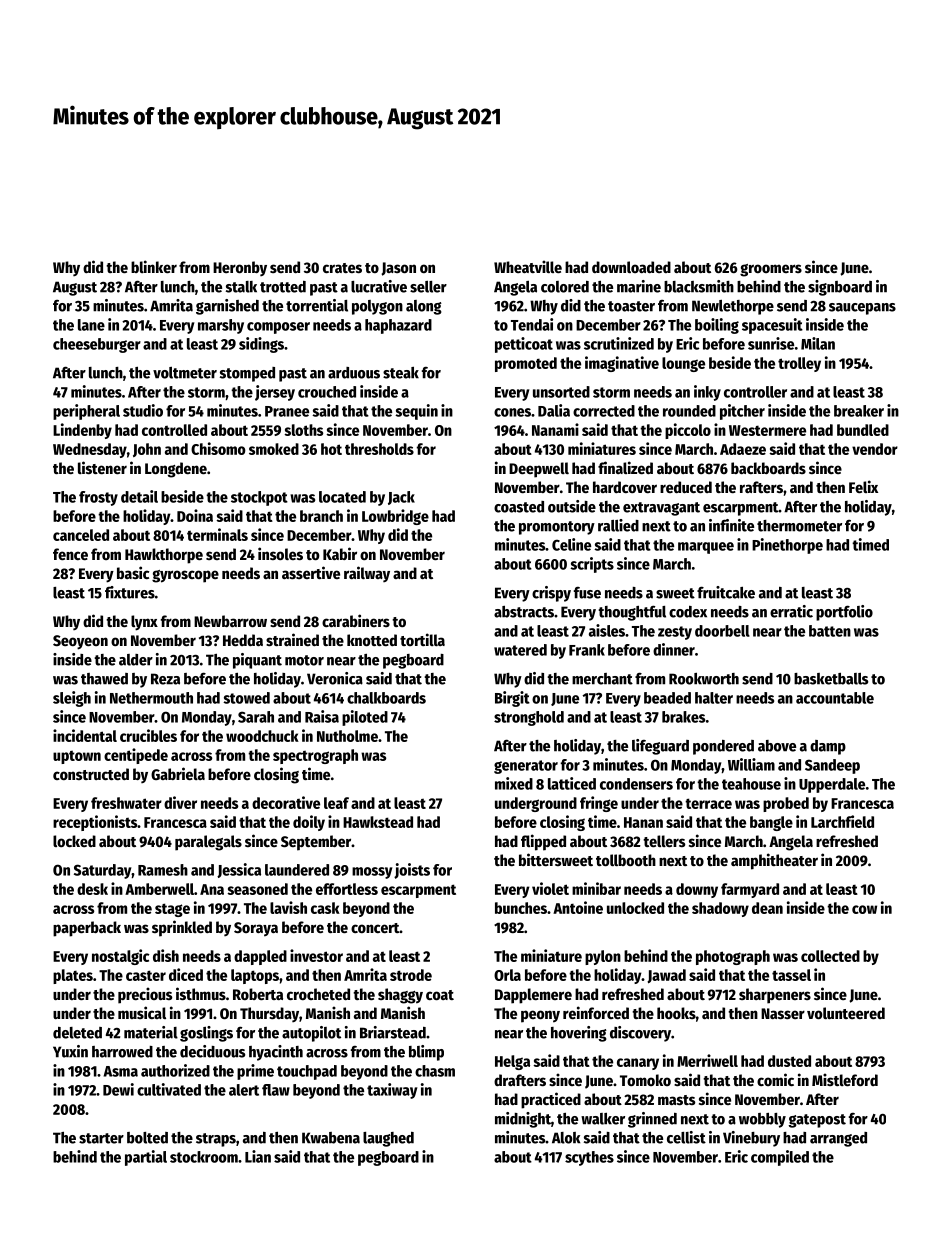 The width and height of the screenshot is (952, 1233). I want to click on cones, so click(512, 412).
